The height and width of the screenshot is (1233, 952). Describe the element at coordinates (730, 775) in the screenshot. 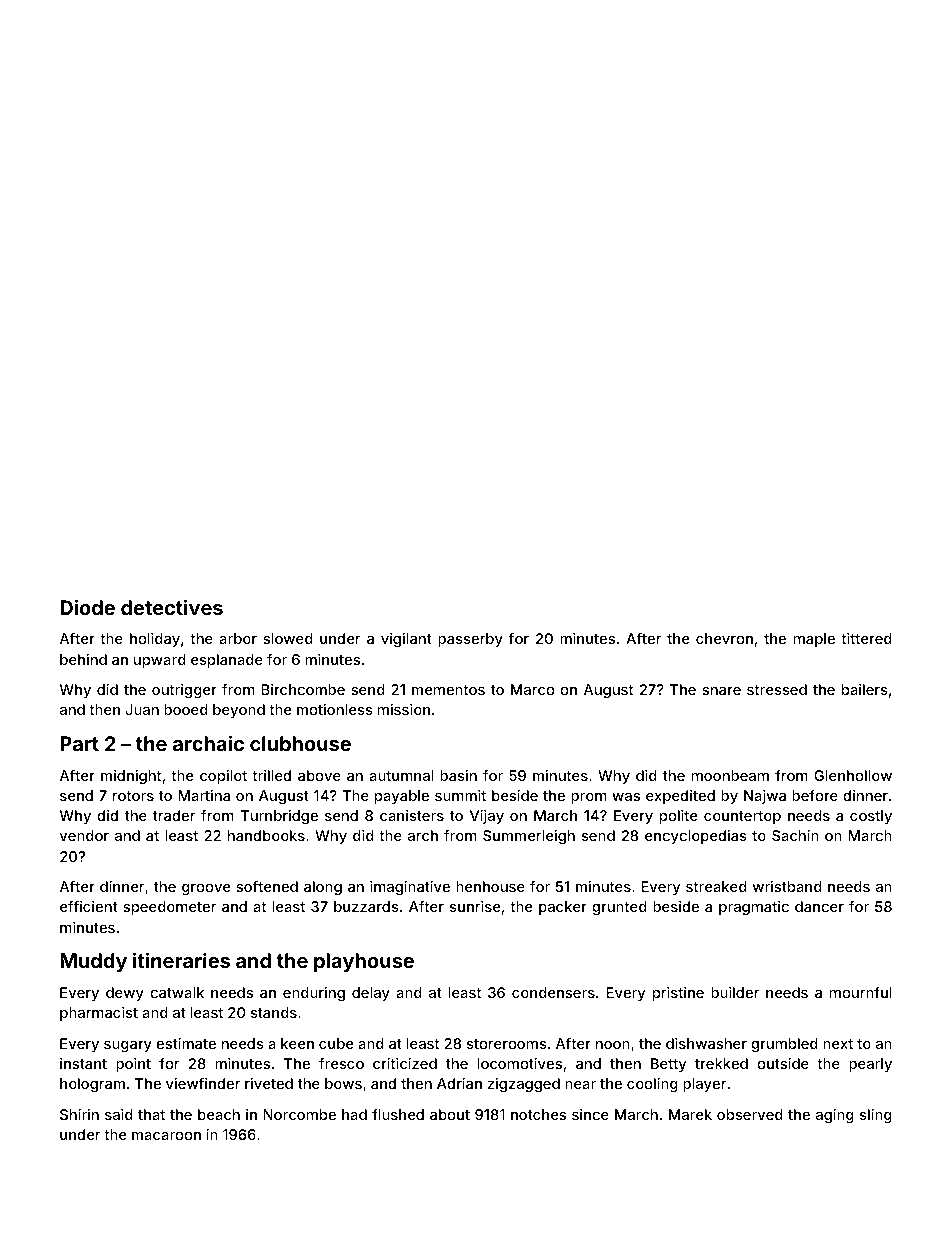

I see `moonbeam` at that location.
